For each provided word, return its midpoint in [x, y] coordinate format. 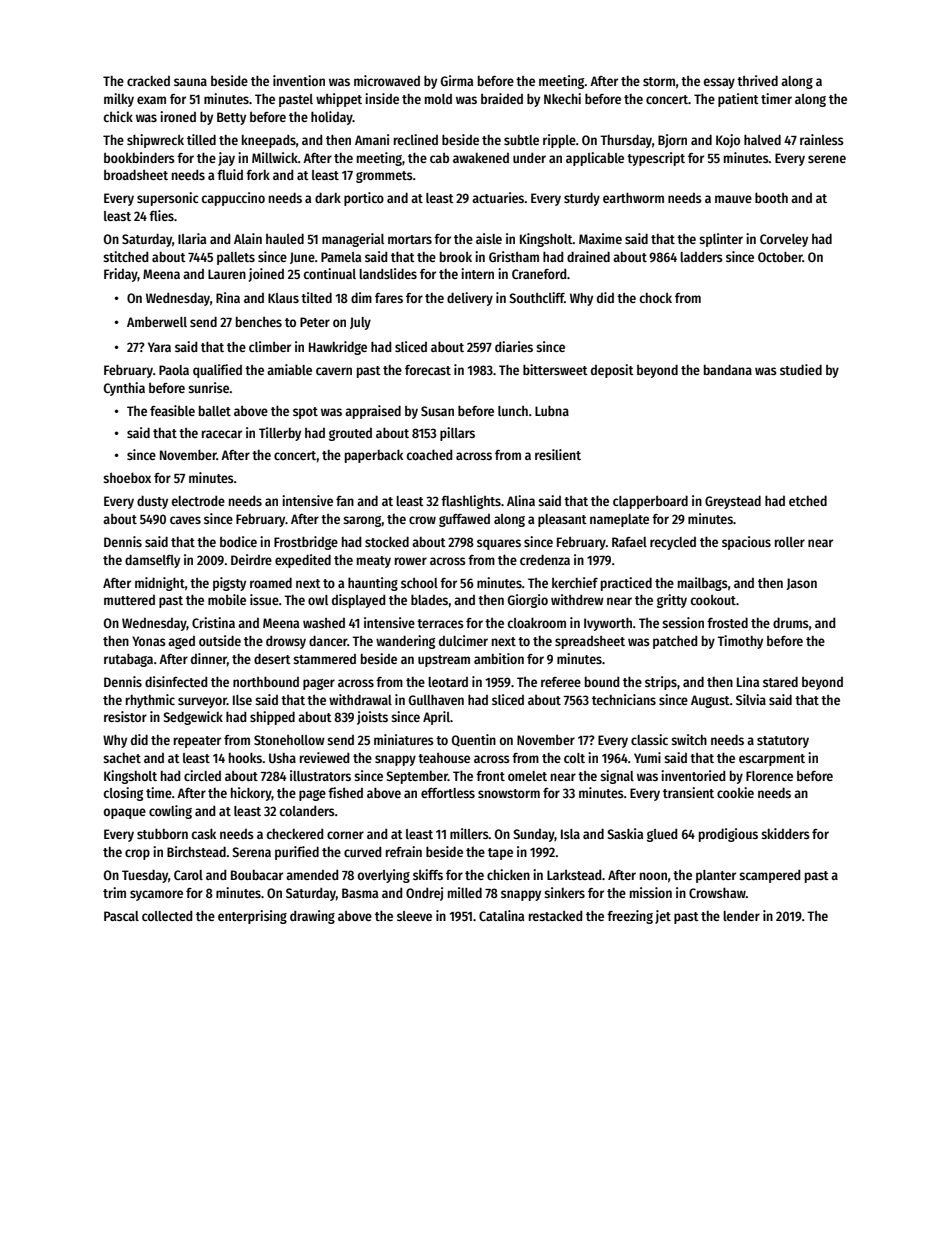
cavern [334, 371]
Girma [457, 80]
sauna [190, 82]
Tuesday [145, 876]
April [436, 718]
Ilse [242, 700]
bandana [728, 369]
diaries [514, 346]
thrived [757, 80]
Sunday [534, 835]
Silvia [751, 699]
